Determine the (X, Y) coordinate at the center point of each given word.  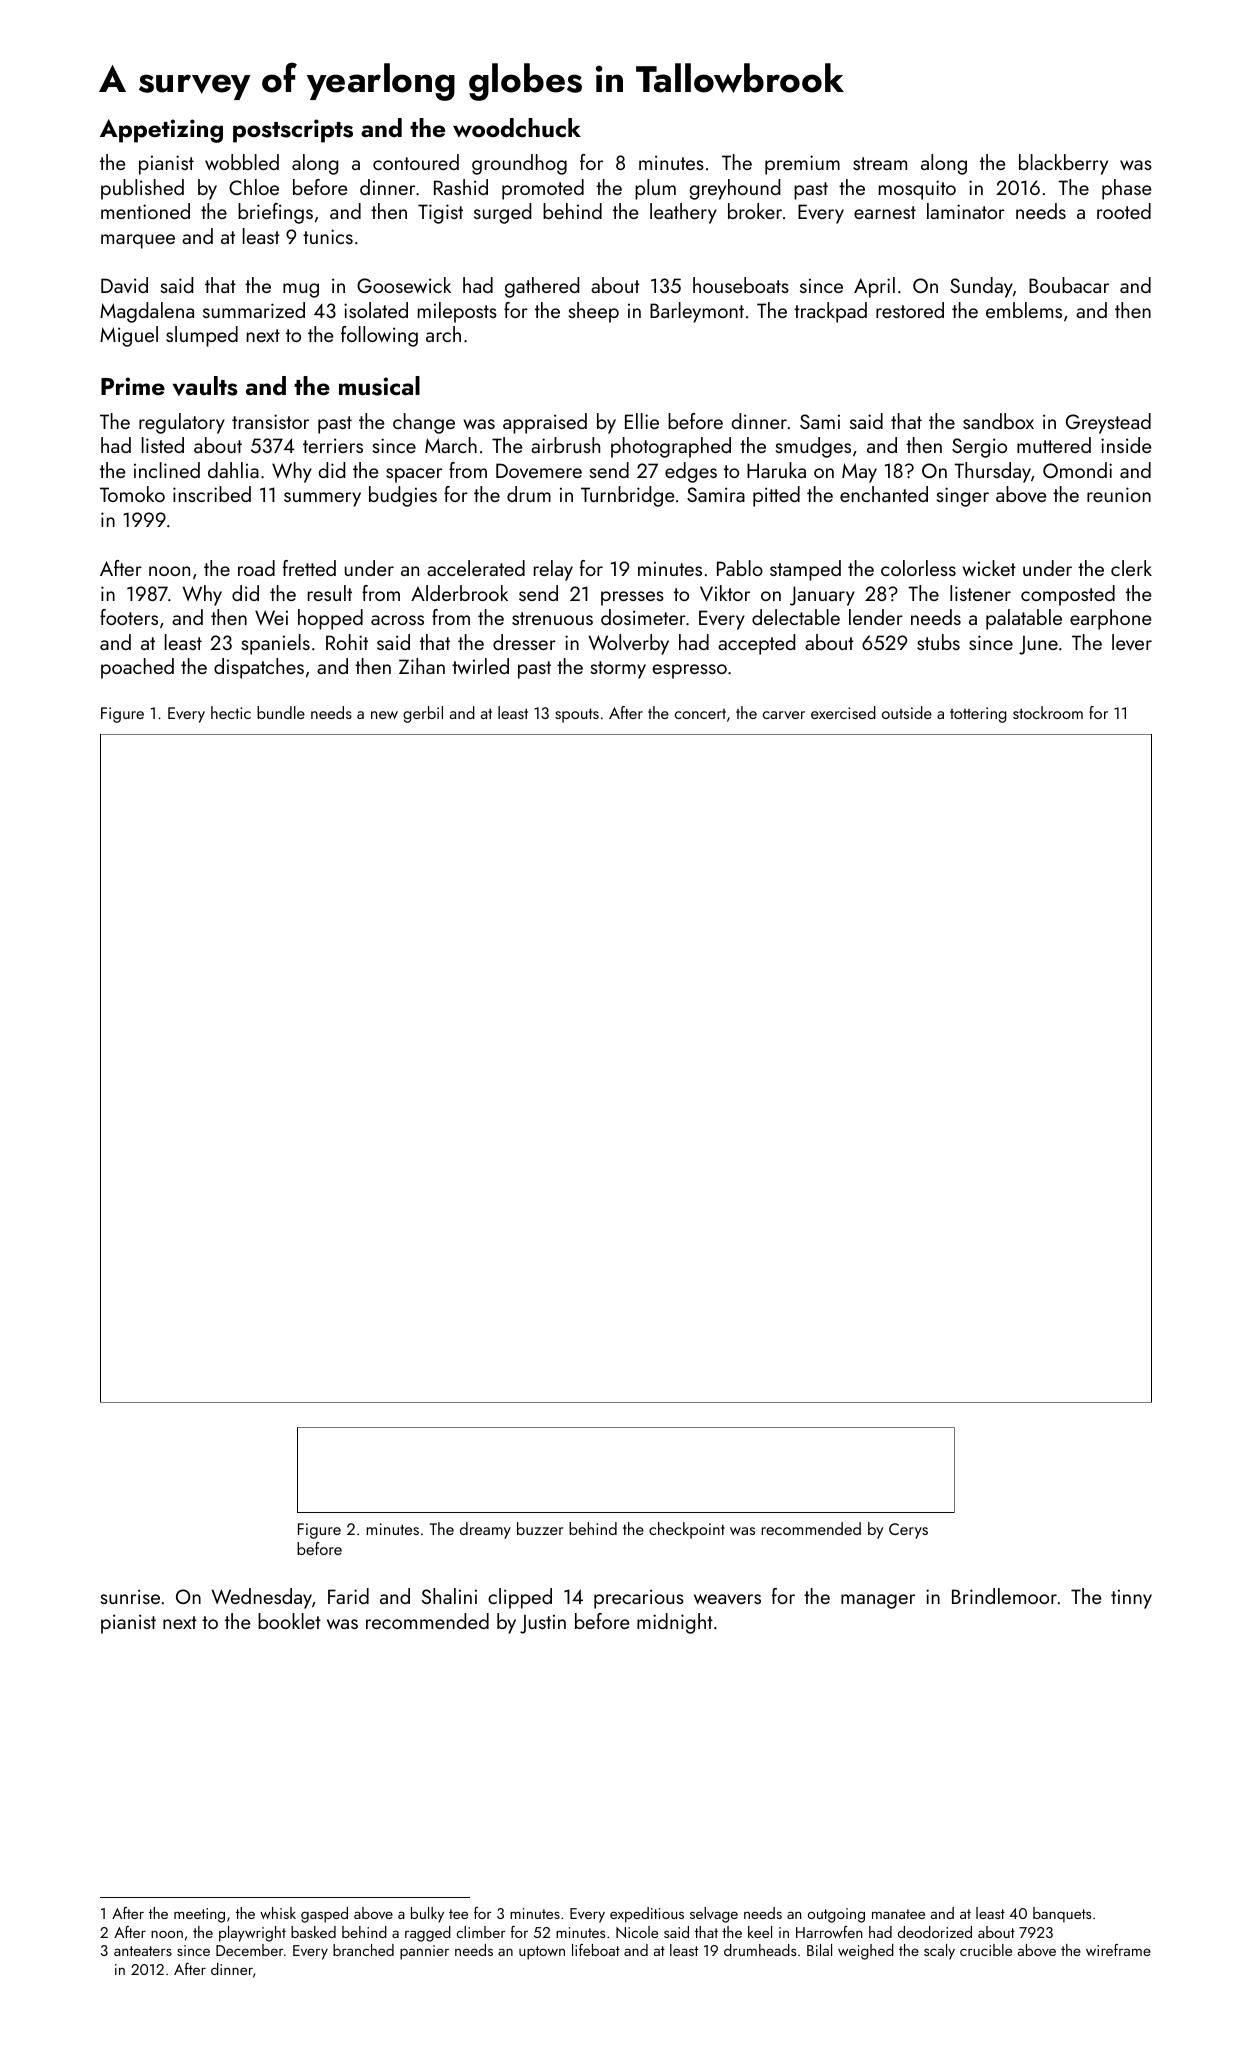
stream (880, 163)
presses (632, 598)
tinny (1131, 1599)
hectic (231, 712)
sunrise (130, 1596)
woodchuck (517, 128)
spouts (577, 715)
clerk (1131, 568)
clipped (520, 1598)
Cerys (908, 1531)
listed (163, 445)
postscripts (293, 131)
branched (363, 1950)
